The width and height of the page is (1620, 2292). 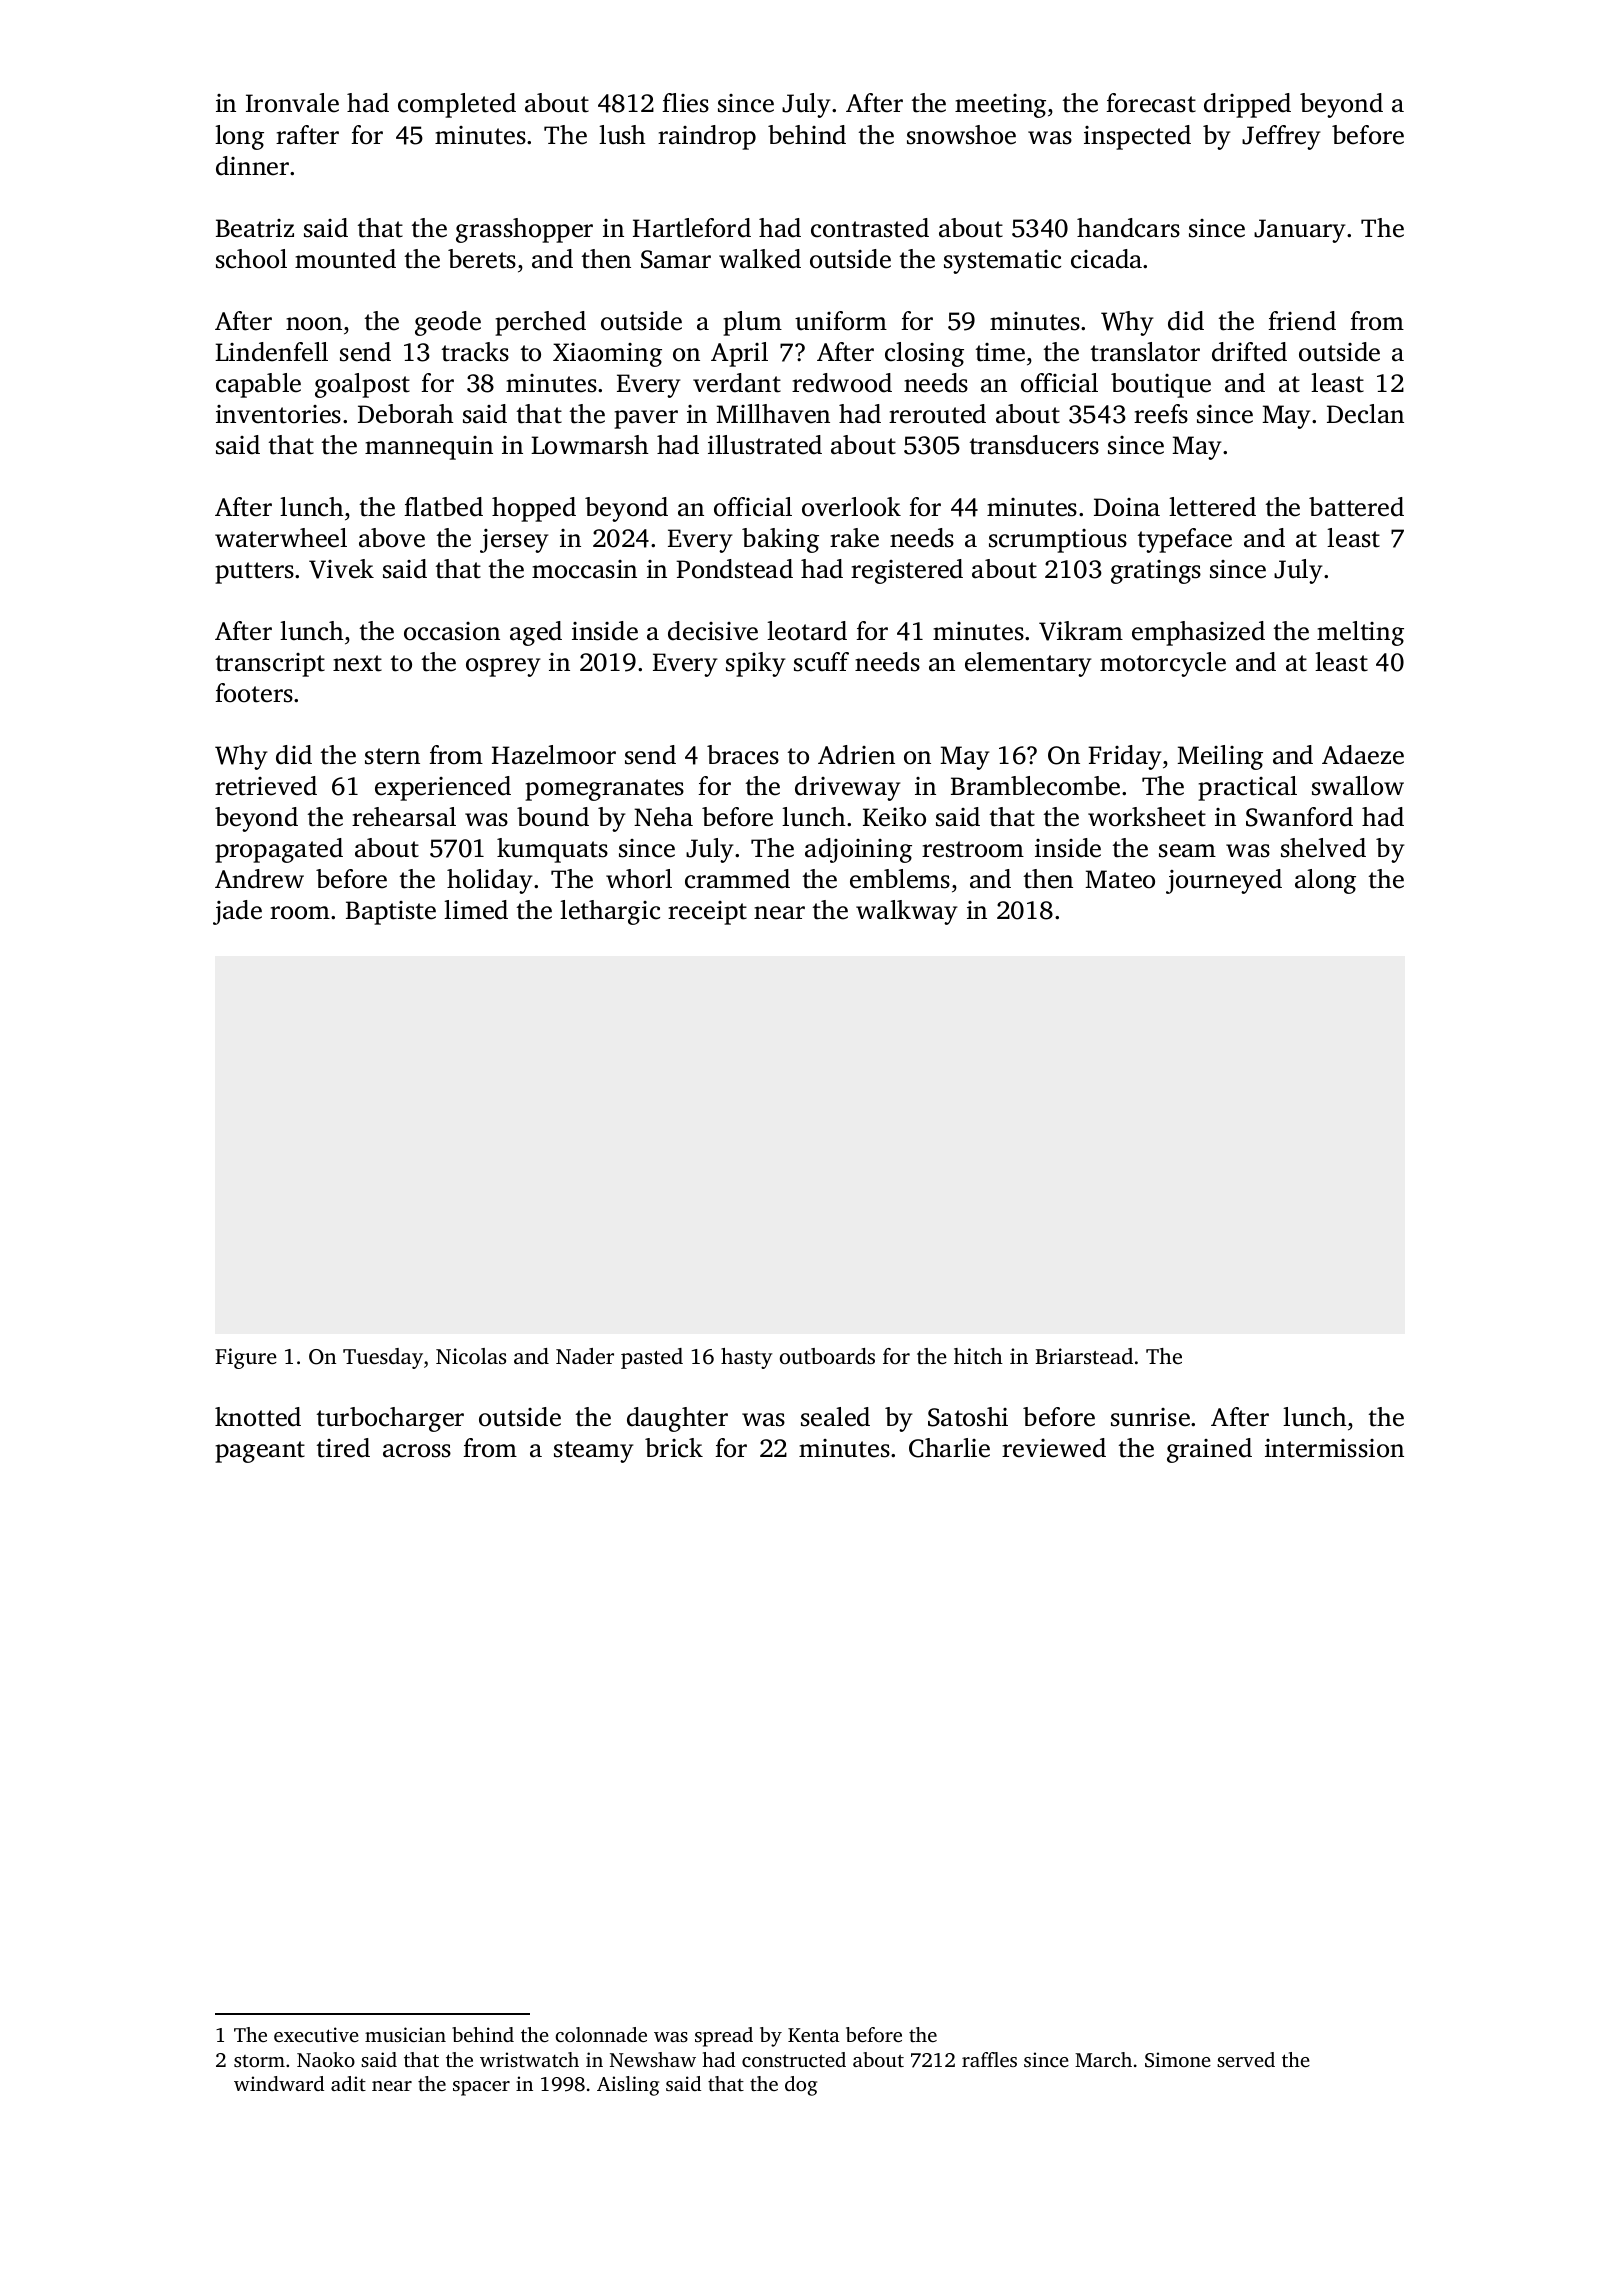 I want to click on limed, so click(x=476, y=910).
